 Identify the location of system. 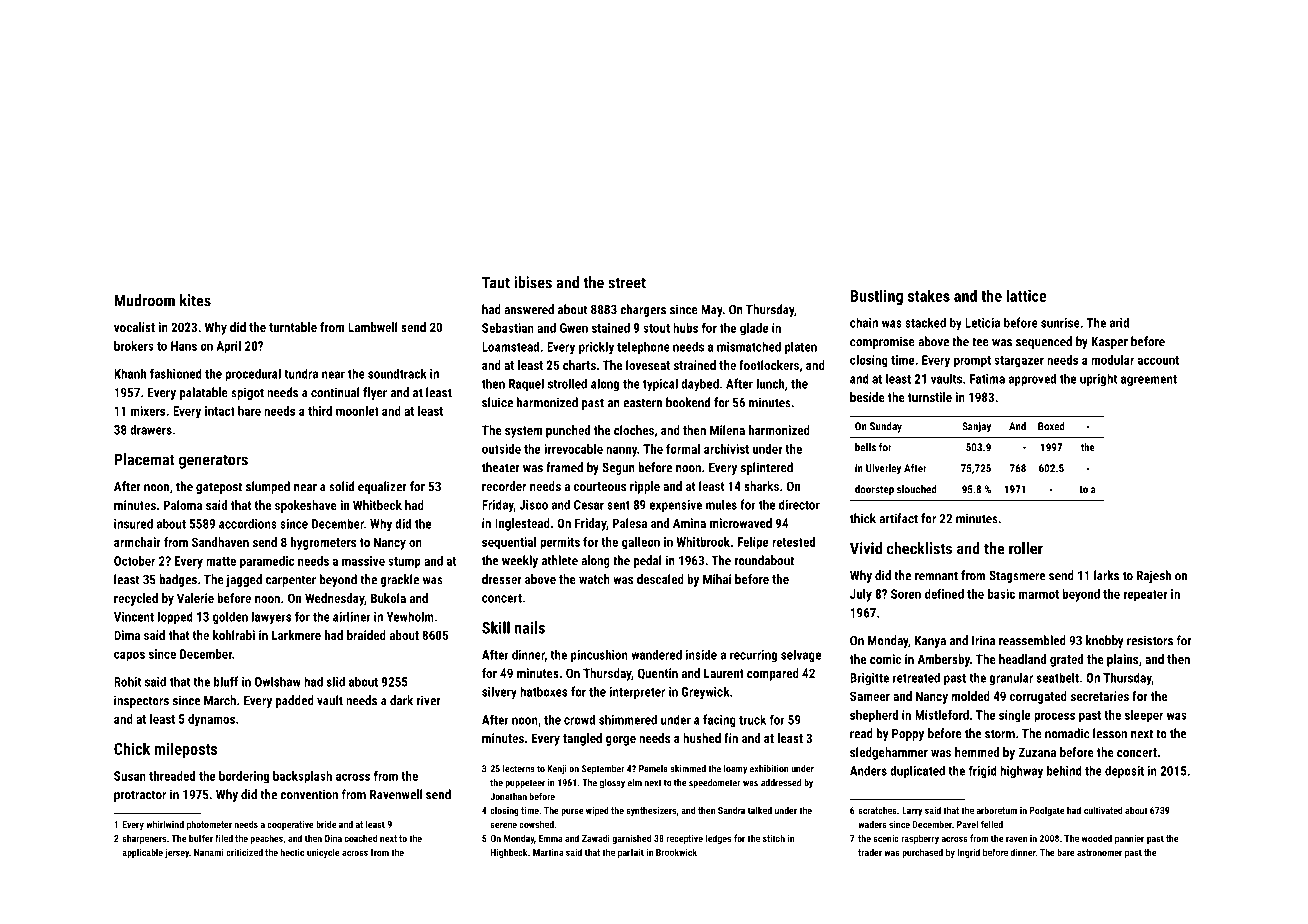
(523, 432).
